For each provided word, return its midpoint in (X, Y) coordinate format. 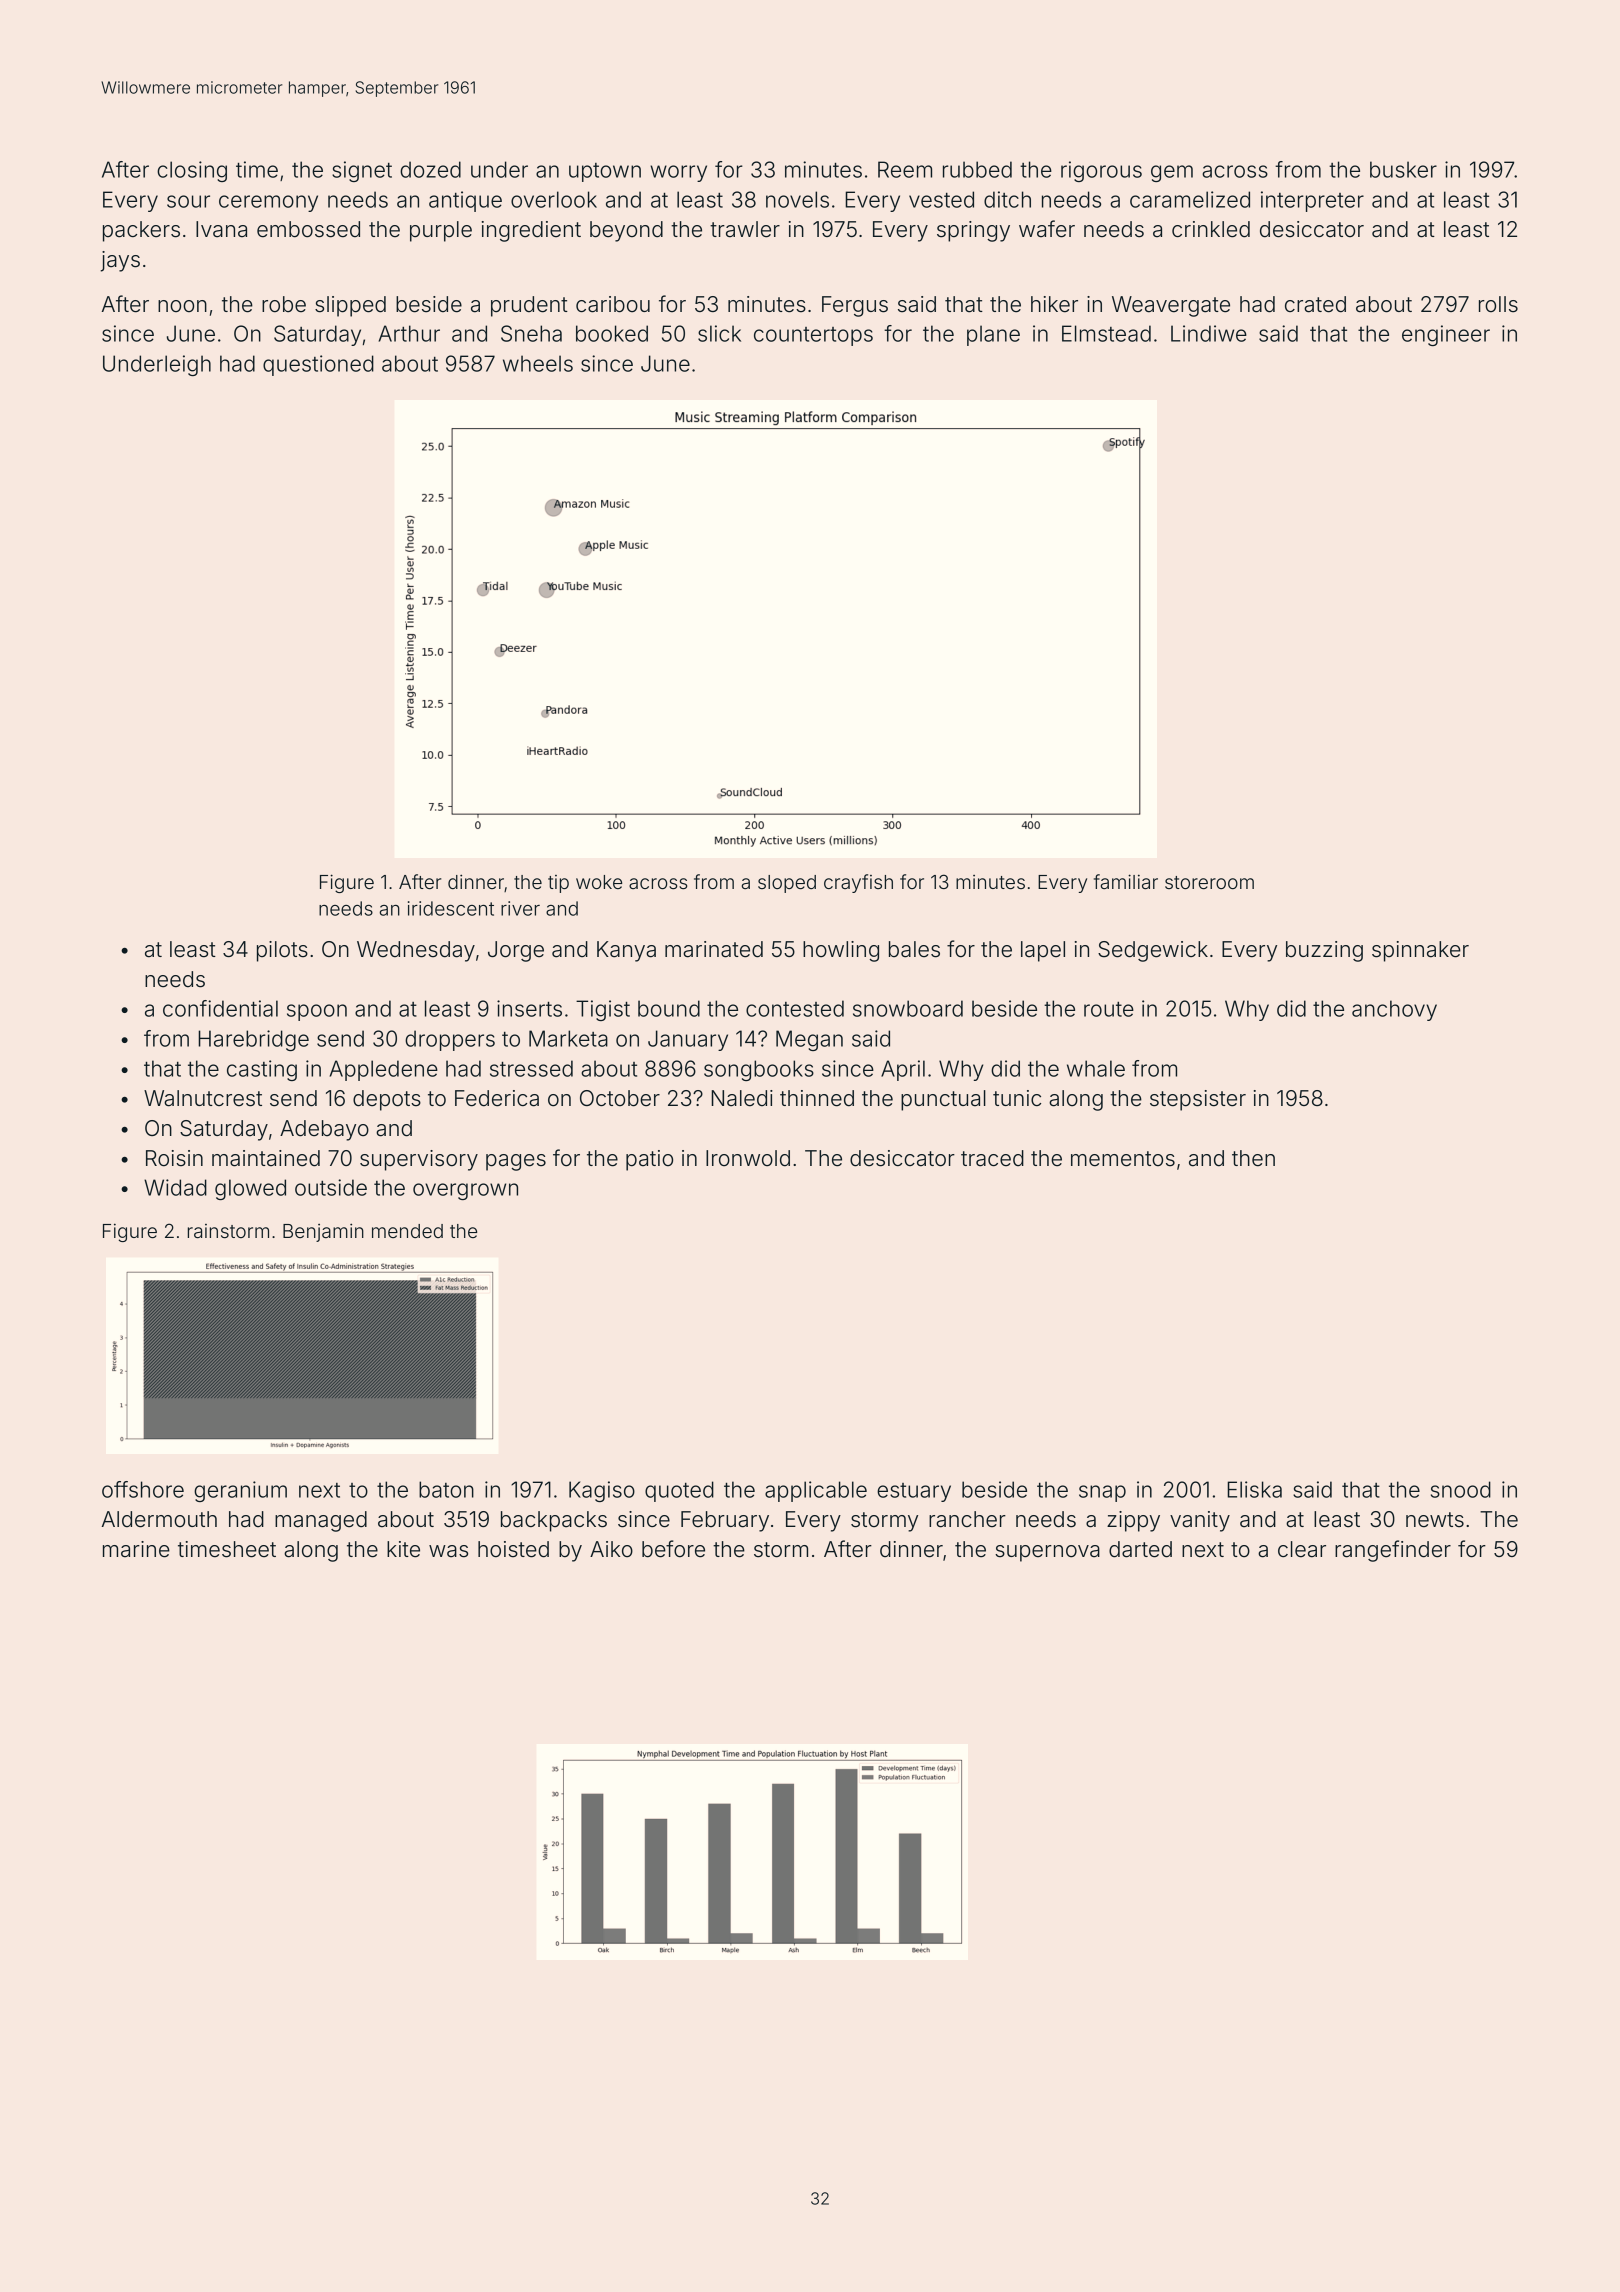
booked (612, 333)
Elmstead (1106, 333)
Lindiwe (1209, 333)
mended (407, 1231)
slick (719, 333)
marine (136, 1549)
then (1253, 1158)
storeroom (1209, 882)
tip (558, 884)
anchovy (1394, 1010)
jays (120, 261)
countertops (813, 336)
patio (649, 1160)
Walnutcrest (203, 1098)
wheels (538, 363)
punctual (943, 1100)
